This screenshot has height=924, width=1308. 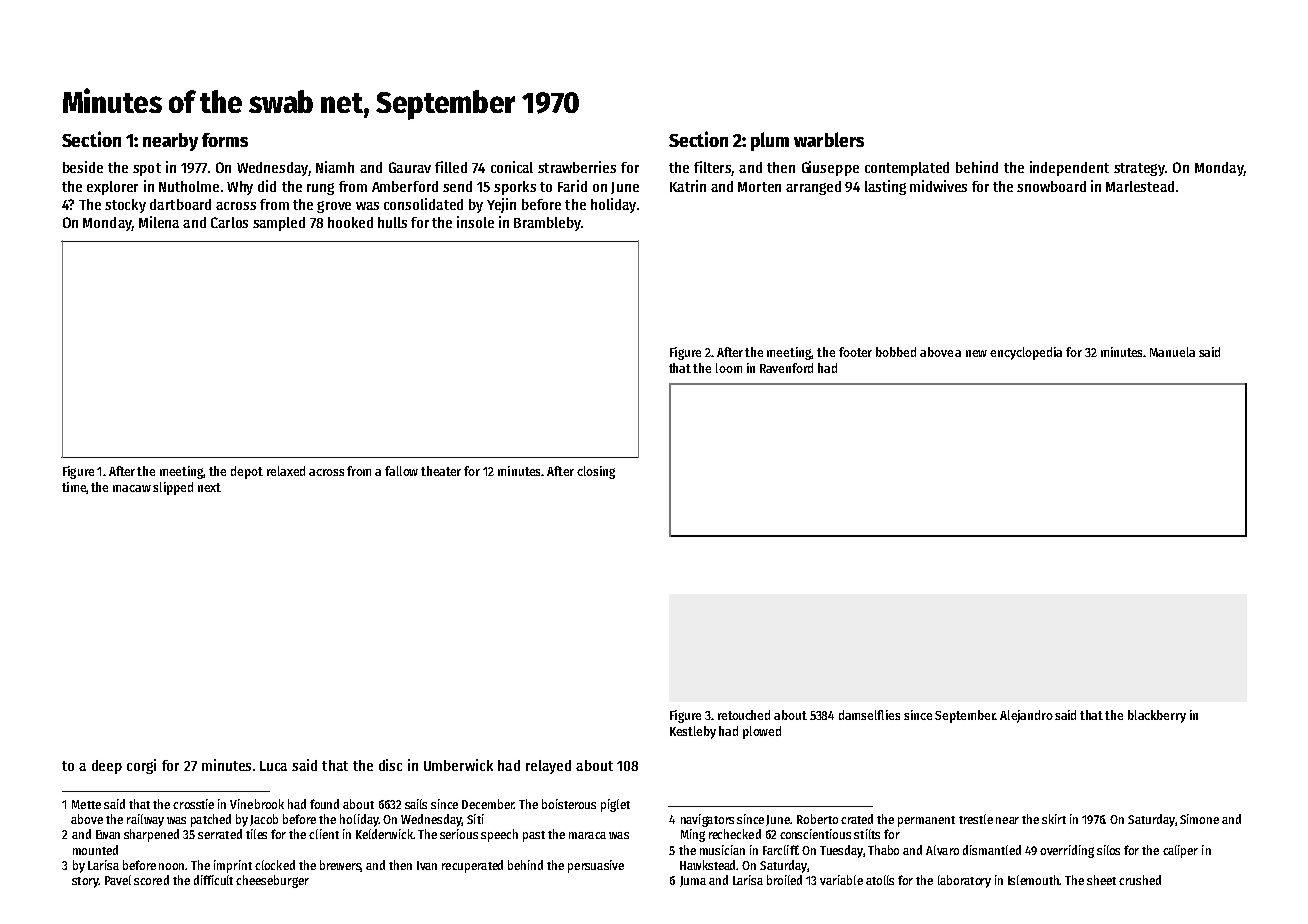 I want to click on Pavel, so click(x=118, y=880).
